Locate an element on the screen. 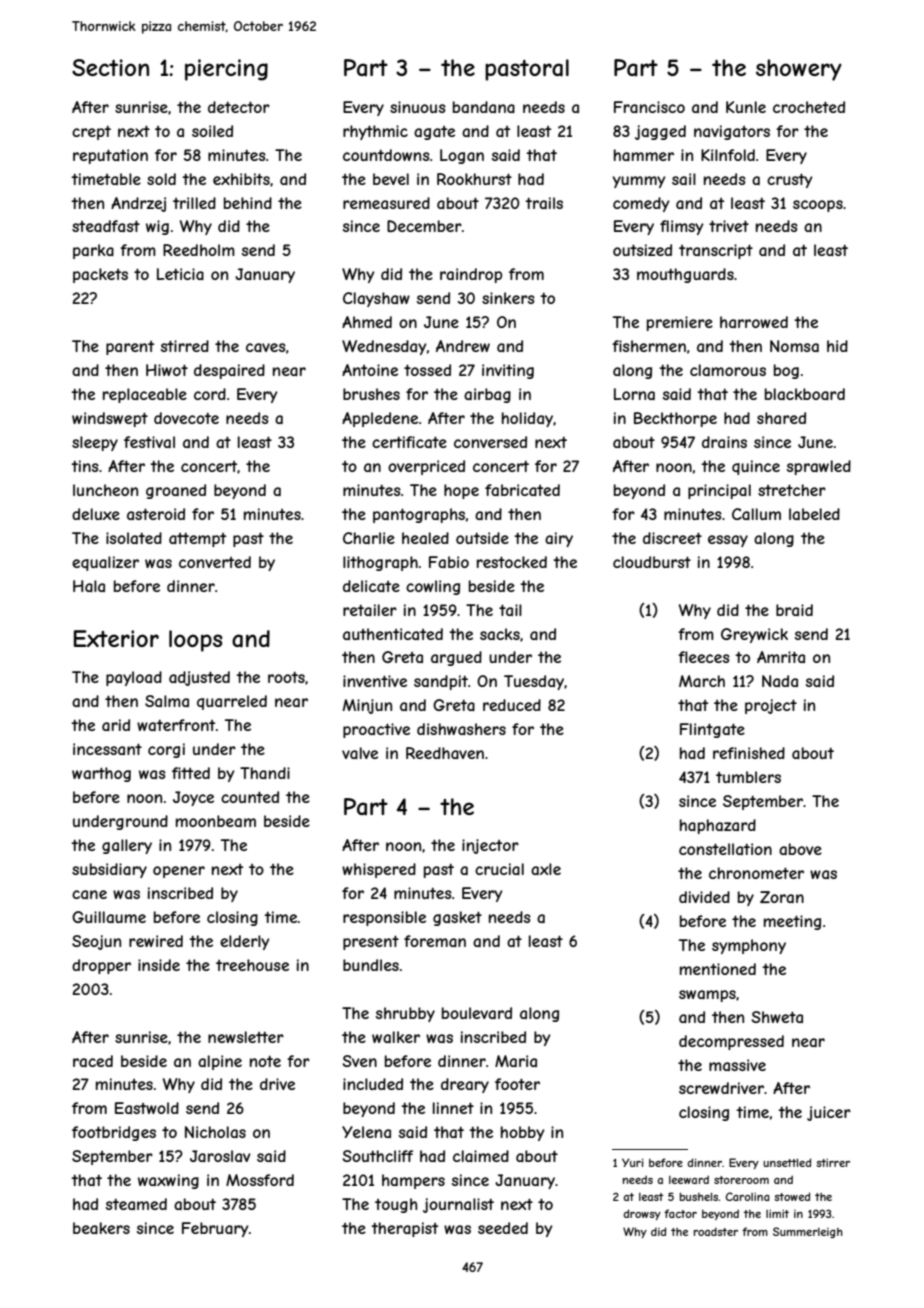 Image resolution: width=924 pixels, height=1308 pixels. bevel is located at coordinates (391, 179).
